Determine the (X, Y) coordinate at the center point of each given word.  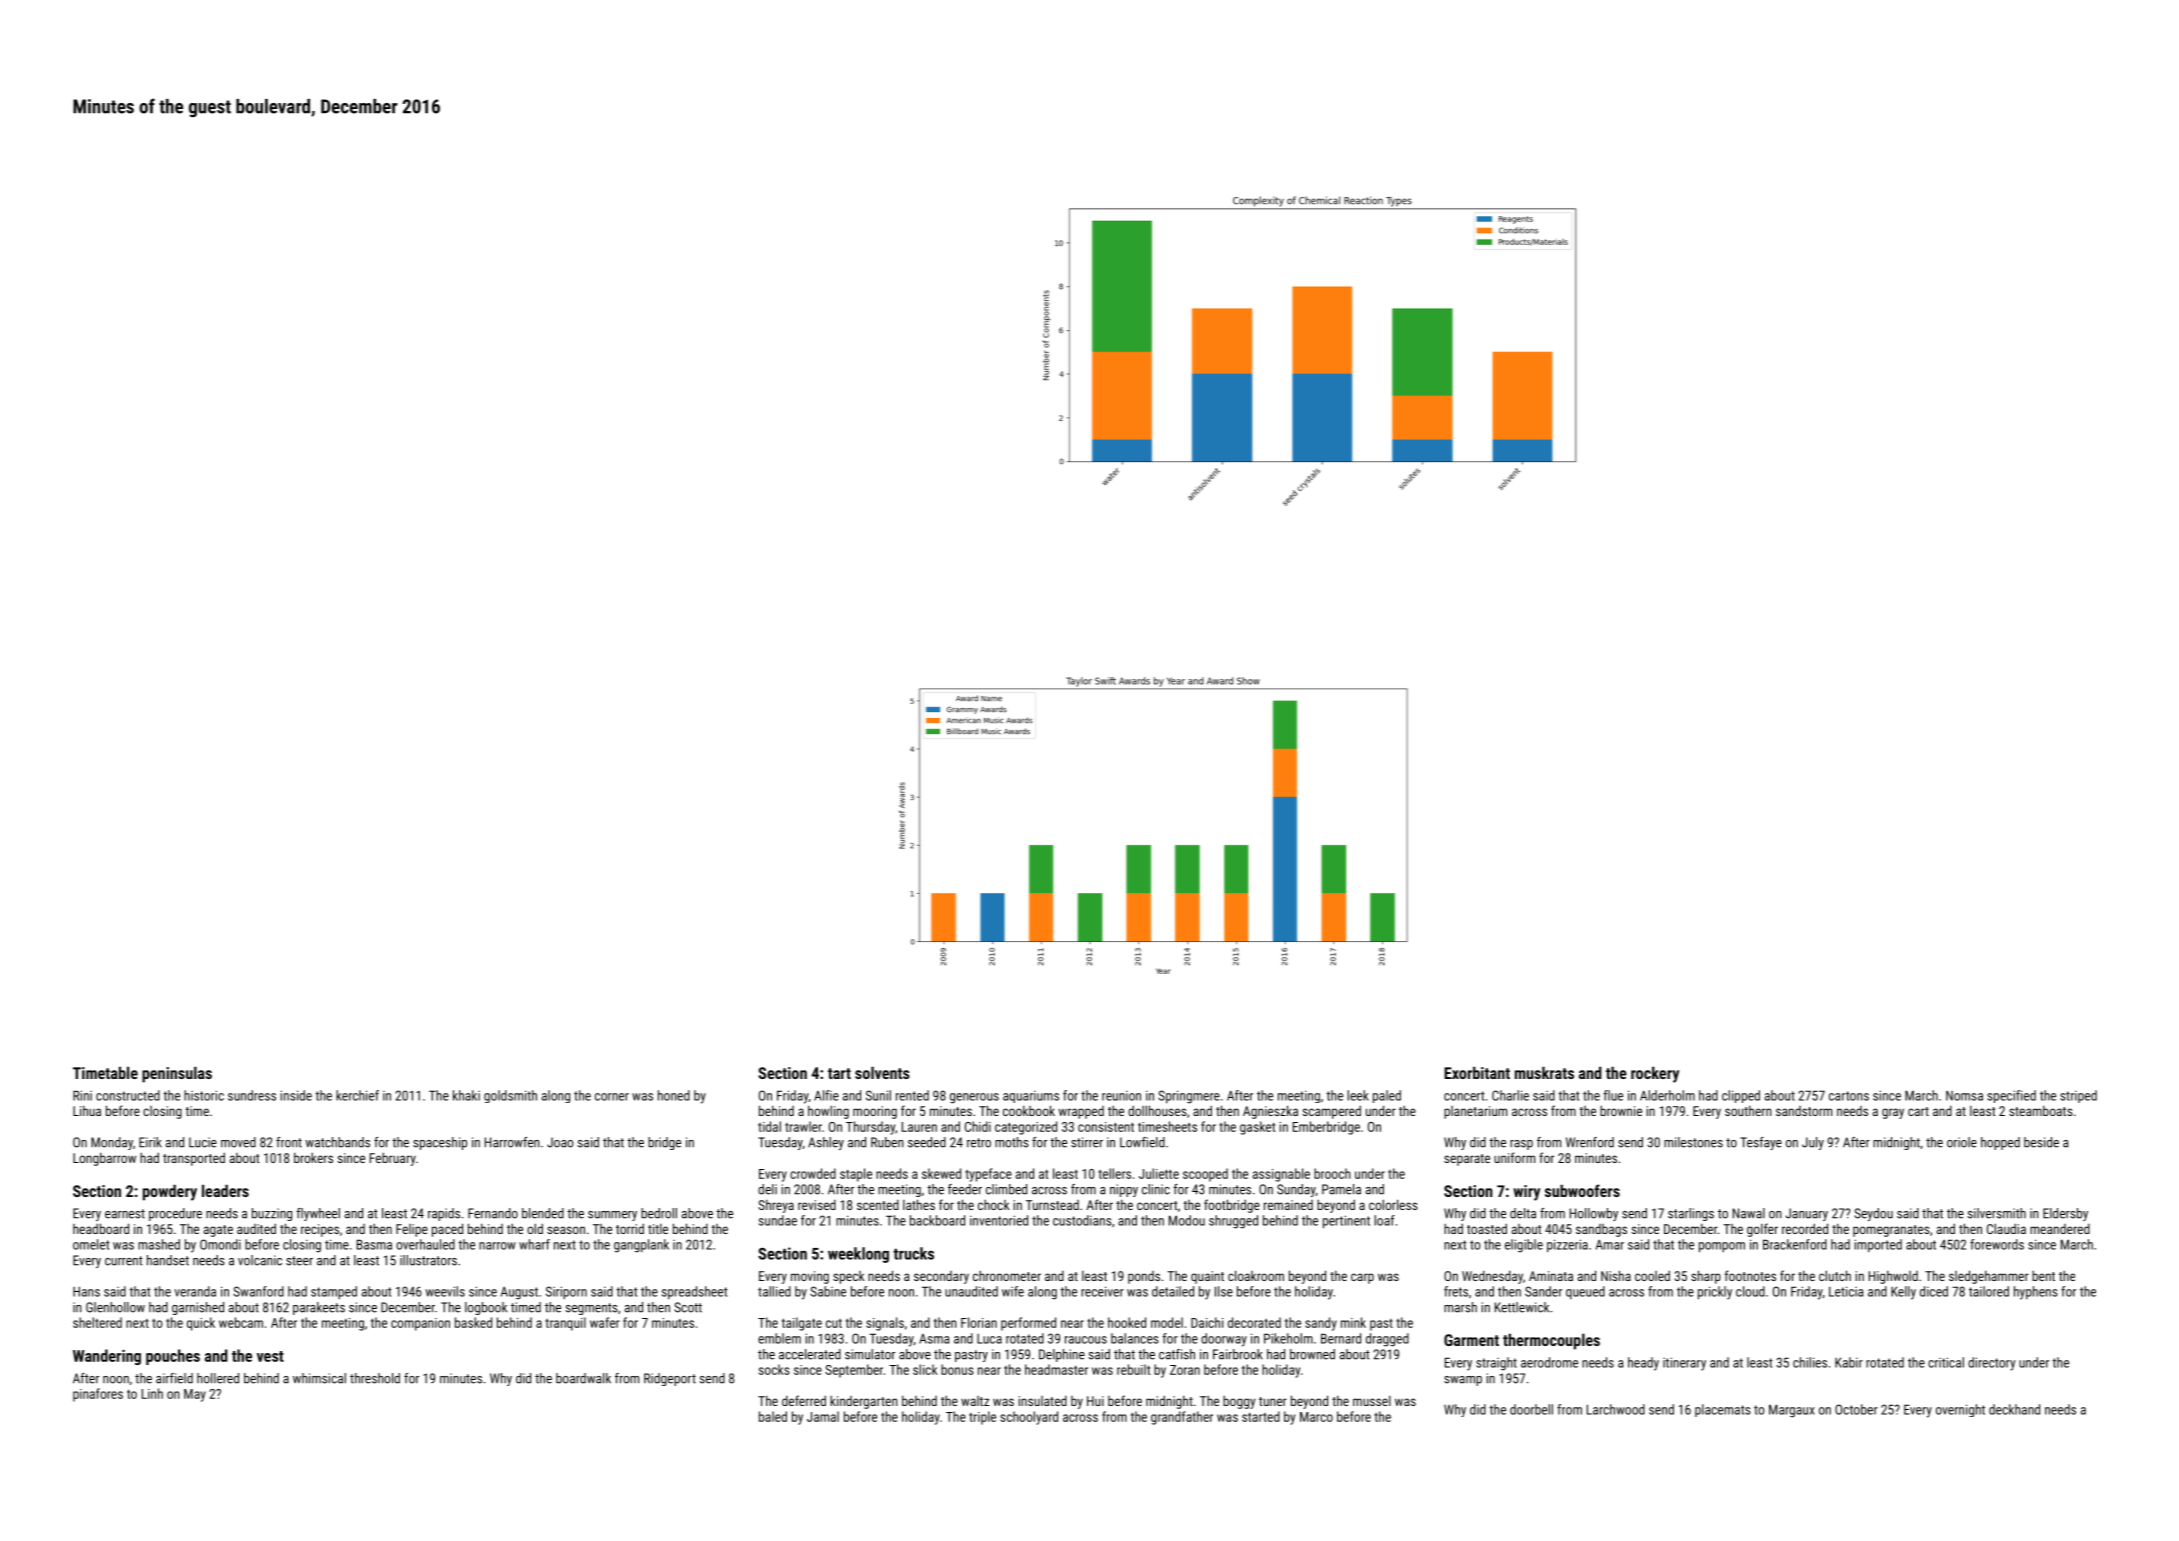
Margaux (1792, 1411)
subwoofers (1582, 1190)
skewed (941, 1173)
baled (773, 1416)
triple (982, 1418)
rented (912, 1095)
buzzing (272, 1214)
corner (612, 1097)
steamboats (2041, 1110)
